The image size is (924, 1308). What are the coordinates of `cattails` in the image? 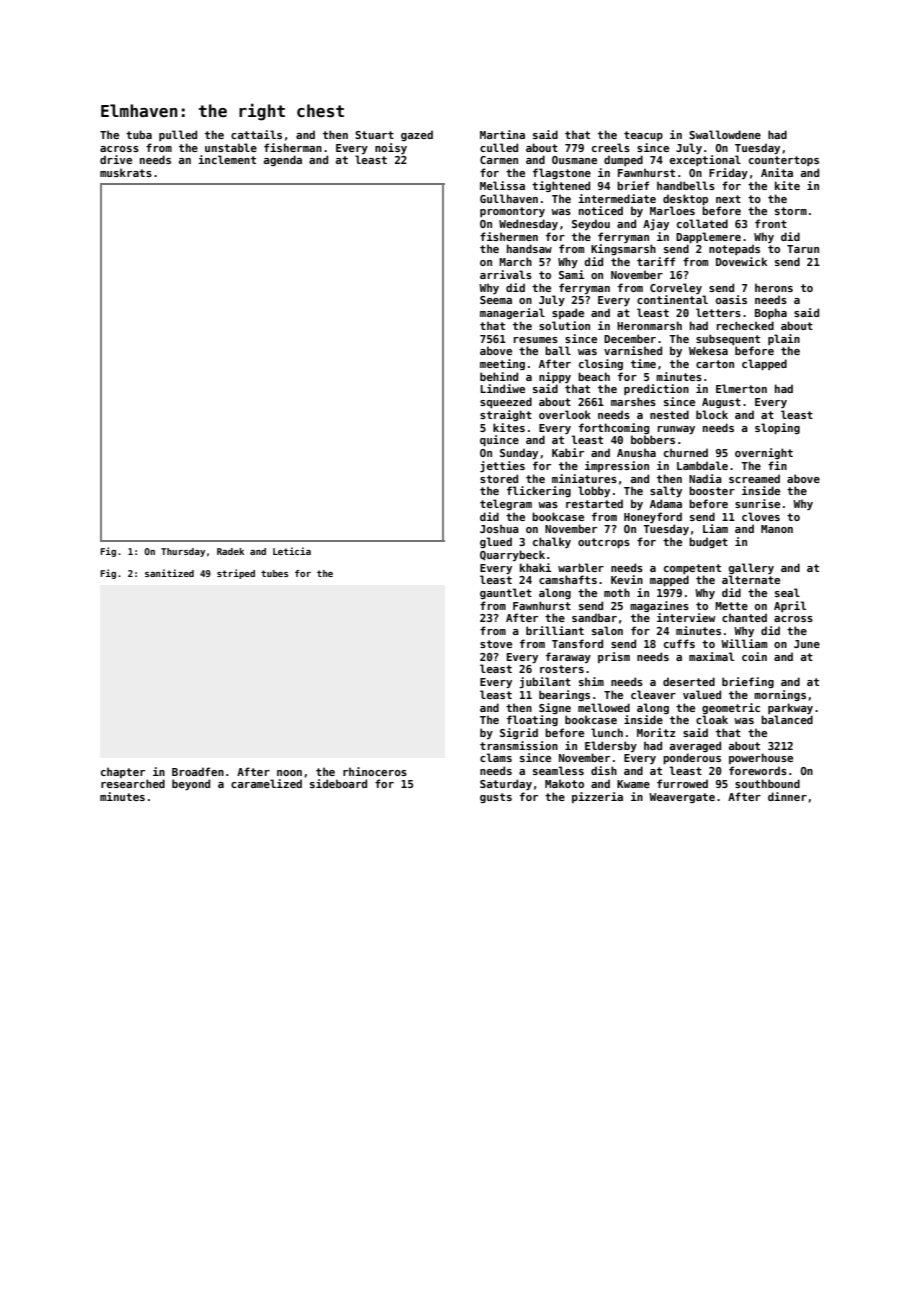 It's located at (256, 134).
